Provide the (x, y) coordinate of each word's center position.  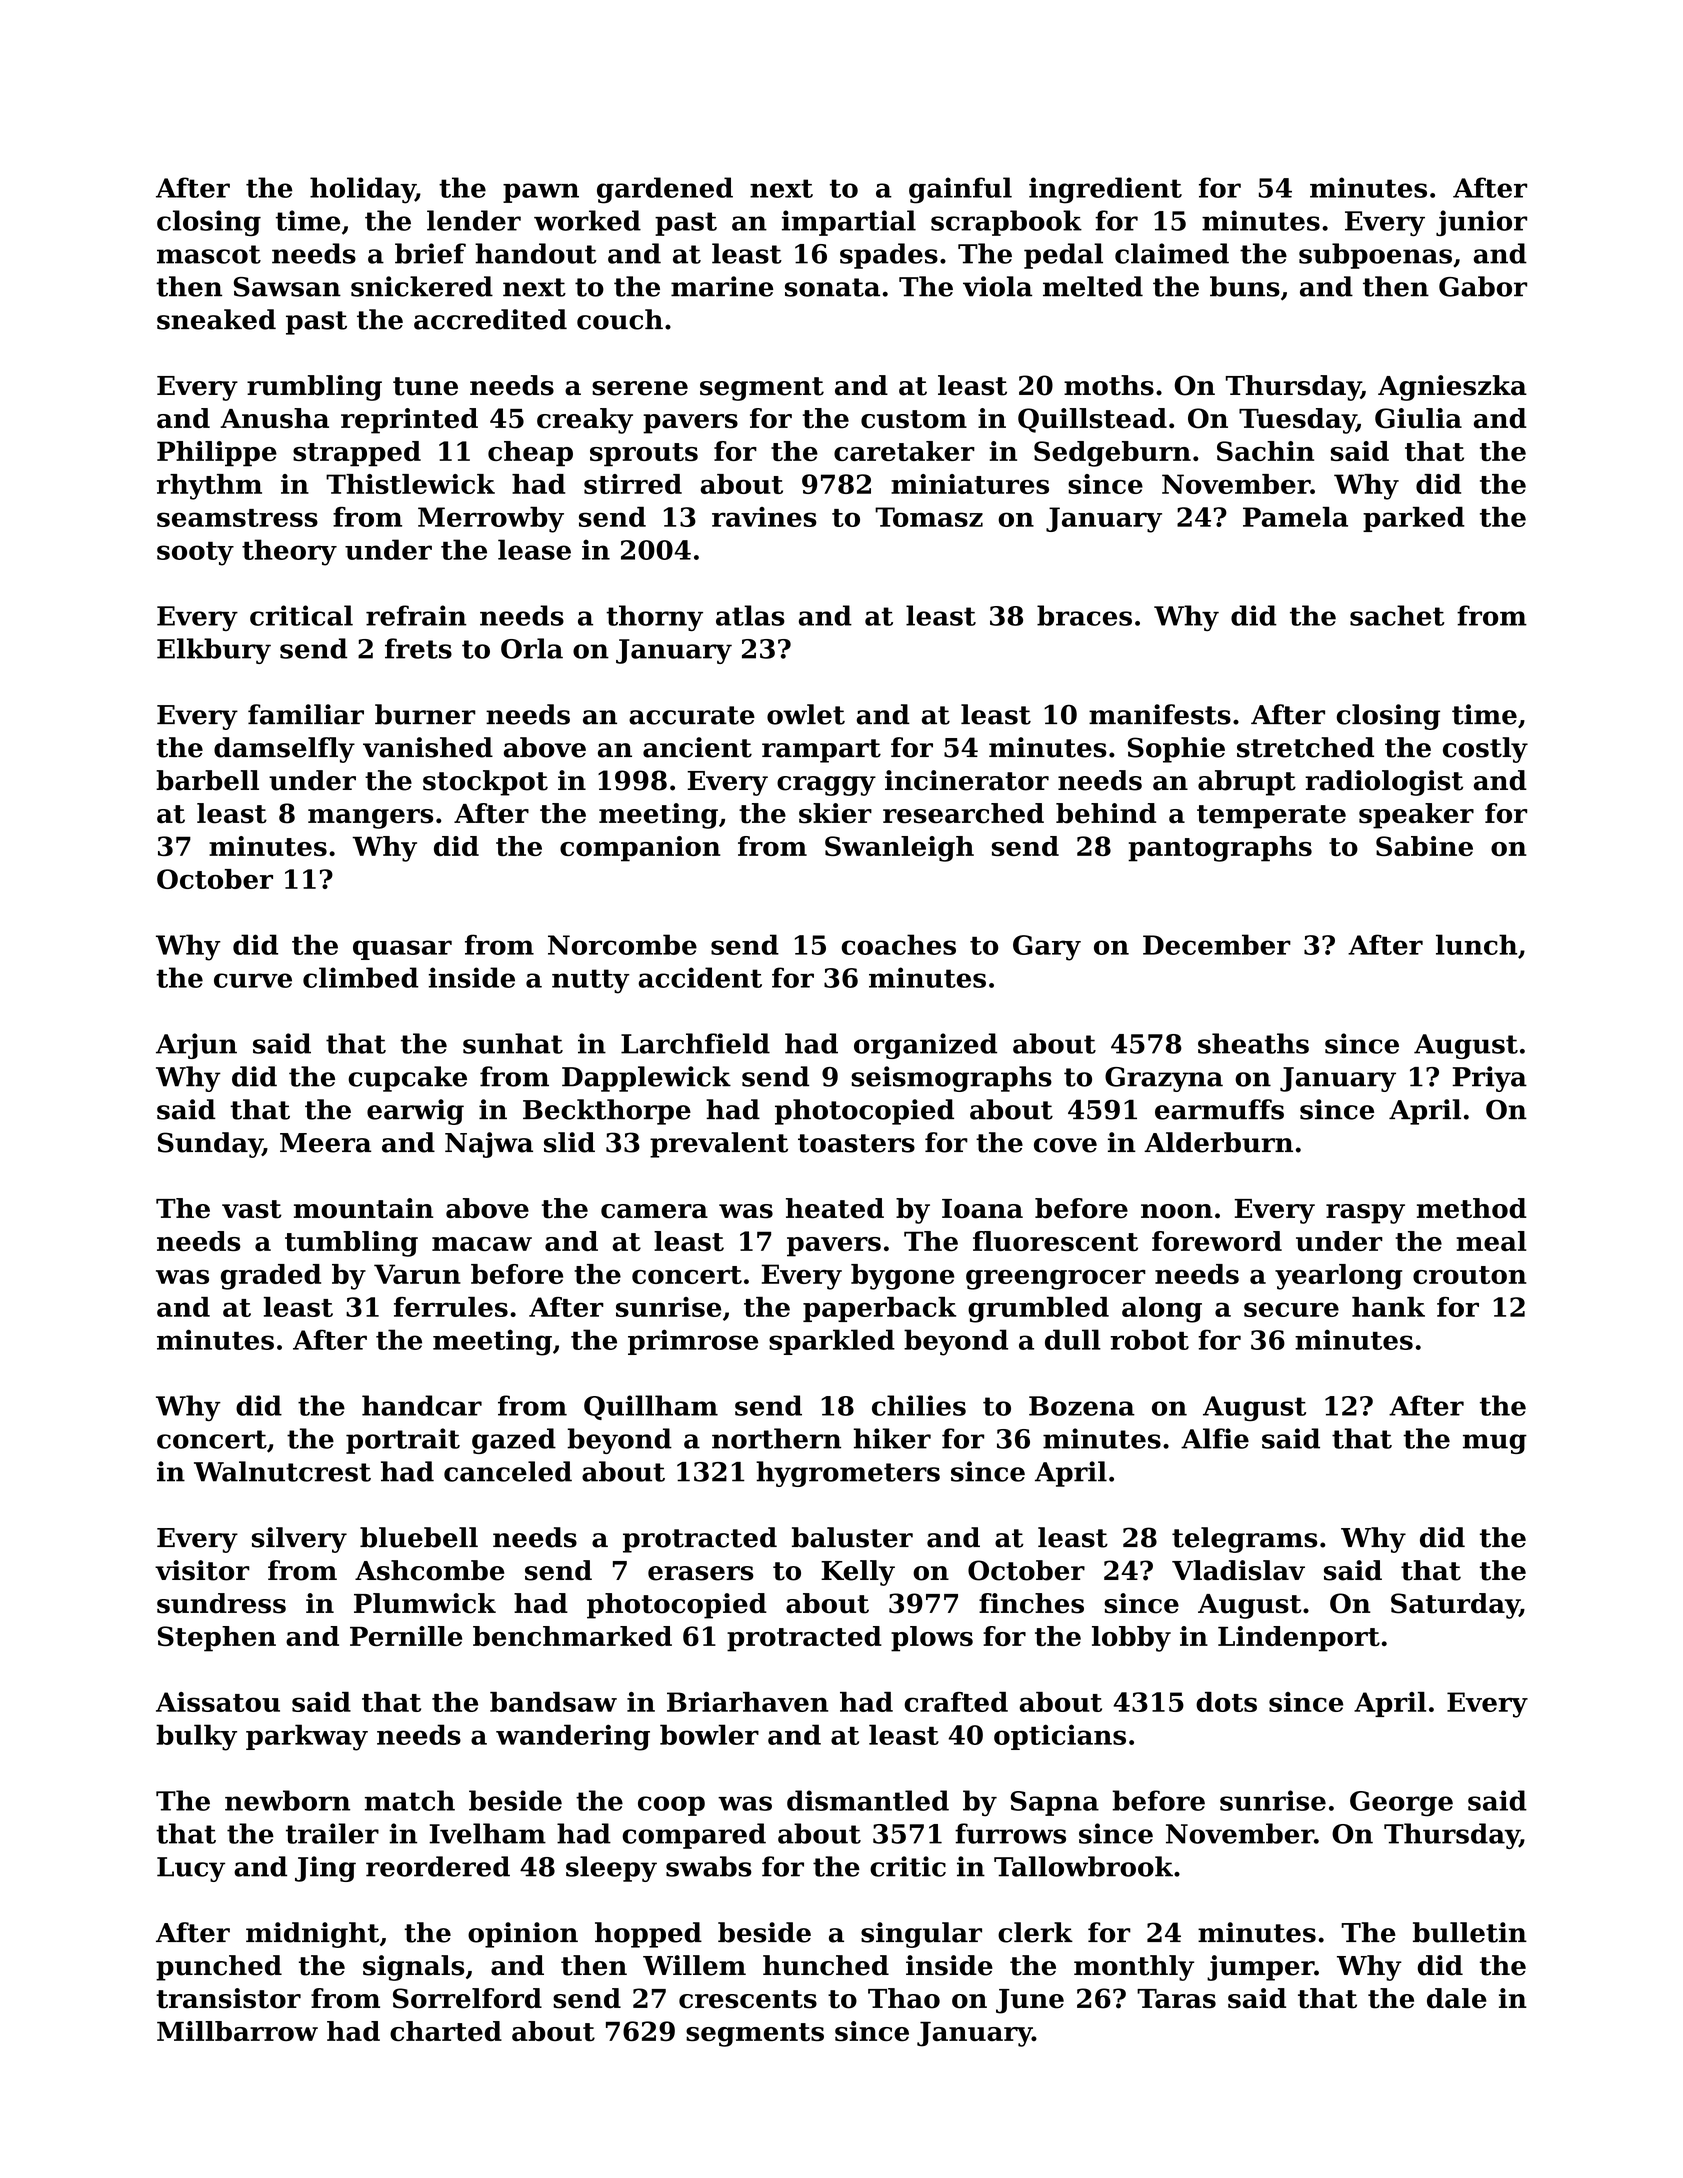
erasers (701, 1573)
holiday (362, 190)
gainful (960, 190)
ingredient (1105, 190)
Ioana (982, 1209)
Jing (325, 1869)
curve (253, 980)
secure (1291, 1309)
